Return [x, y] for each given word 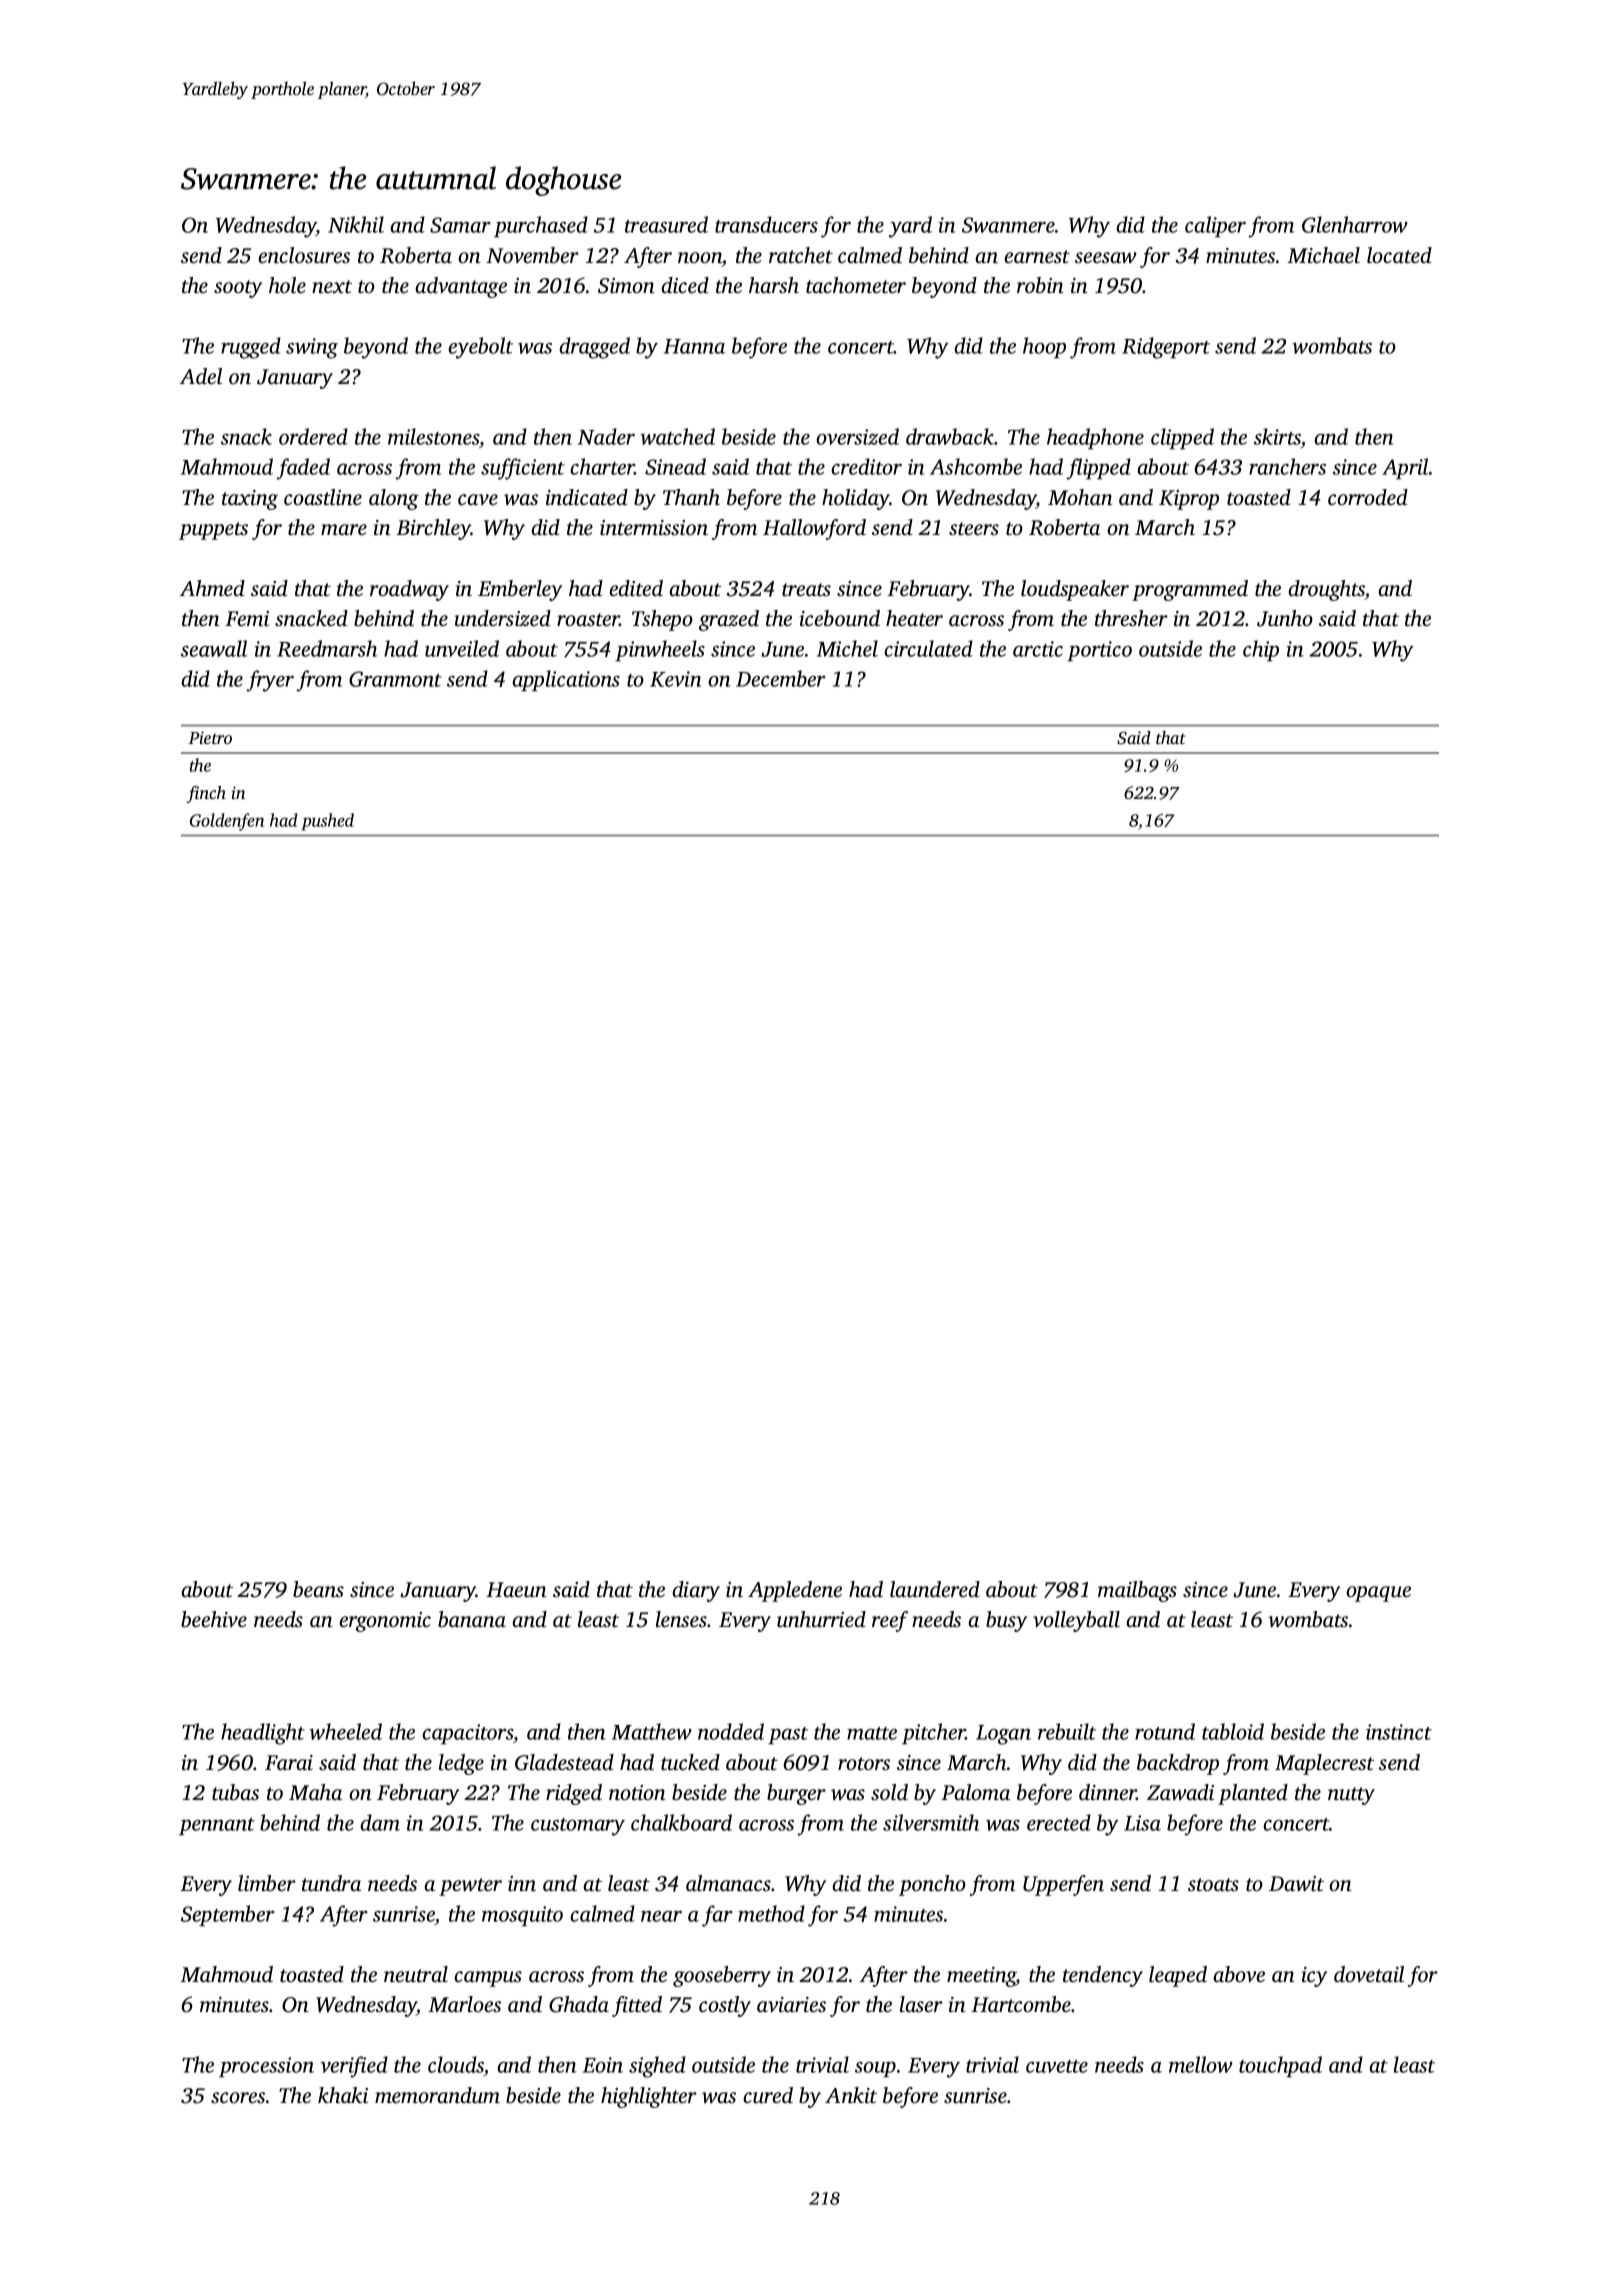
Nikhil [356, 224]
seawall [214, 648]
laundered [935, 1589]
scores [238, 2097]
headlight [263, 1734]
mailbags [1137, 1591]
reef [890, 1621]
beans [318, 1589]
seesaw [1106, 257]
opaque [1378, 1594]
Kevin [676, 679]
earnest [1037, 256]
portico [1099, 651]
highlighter [649, 2097]
